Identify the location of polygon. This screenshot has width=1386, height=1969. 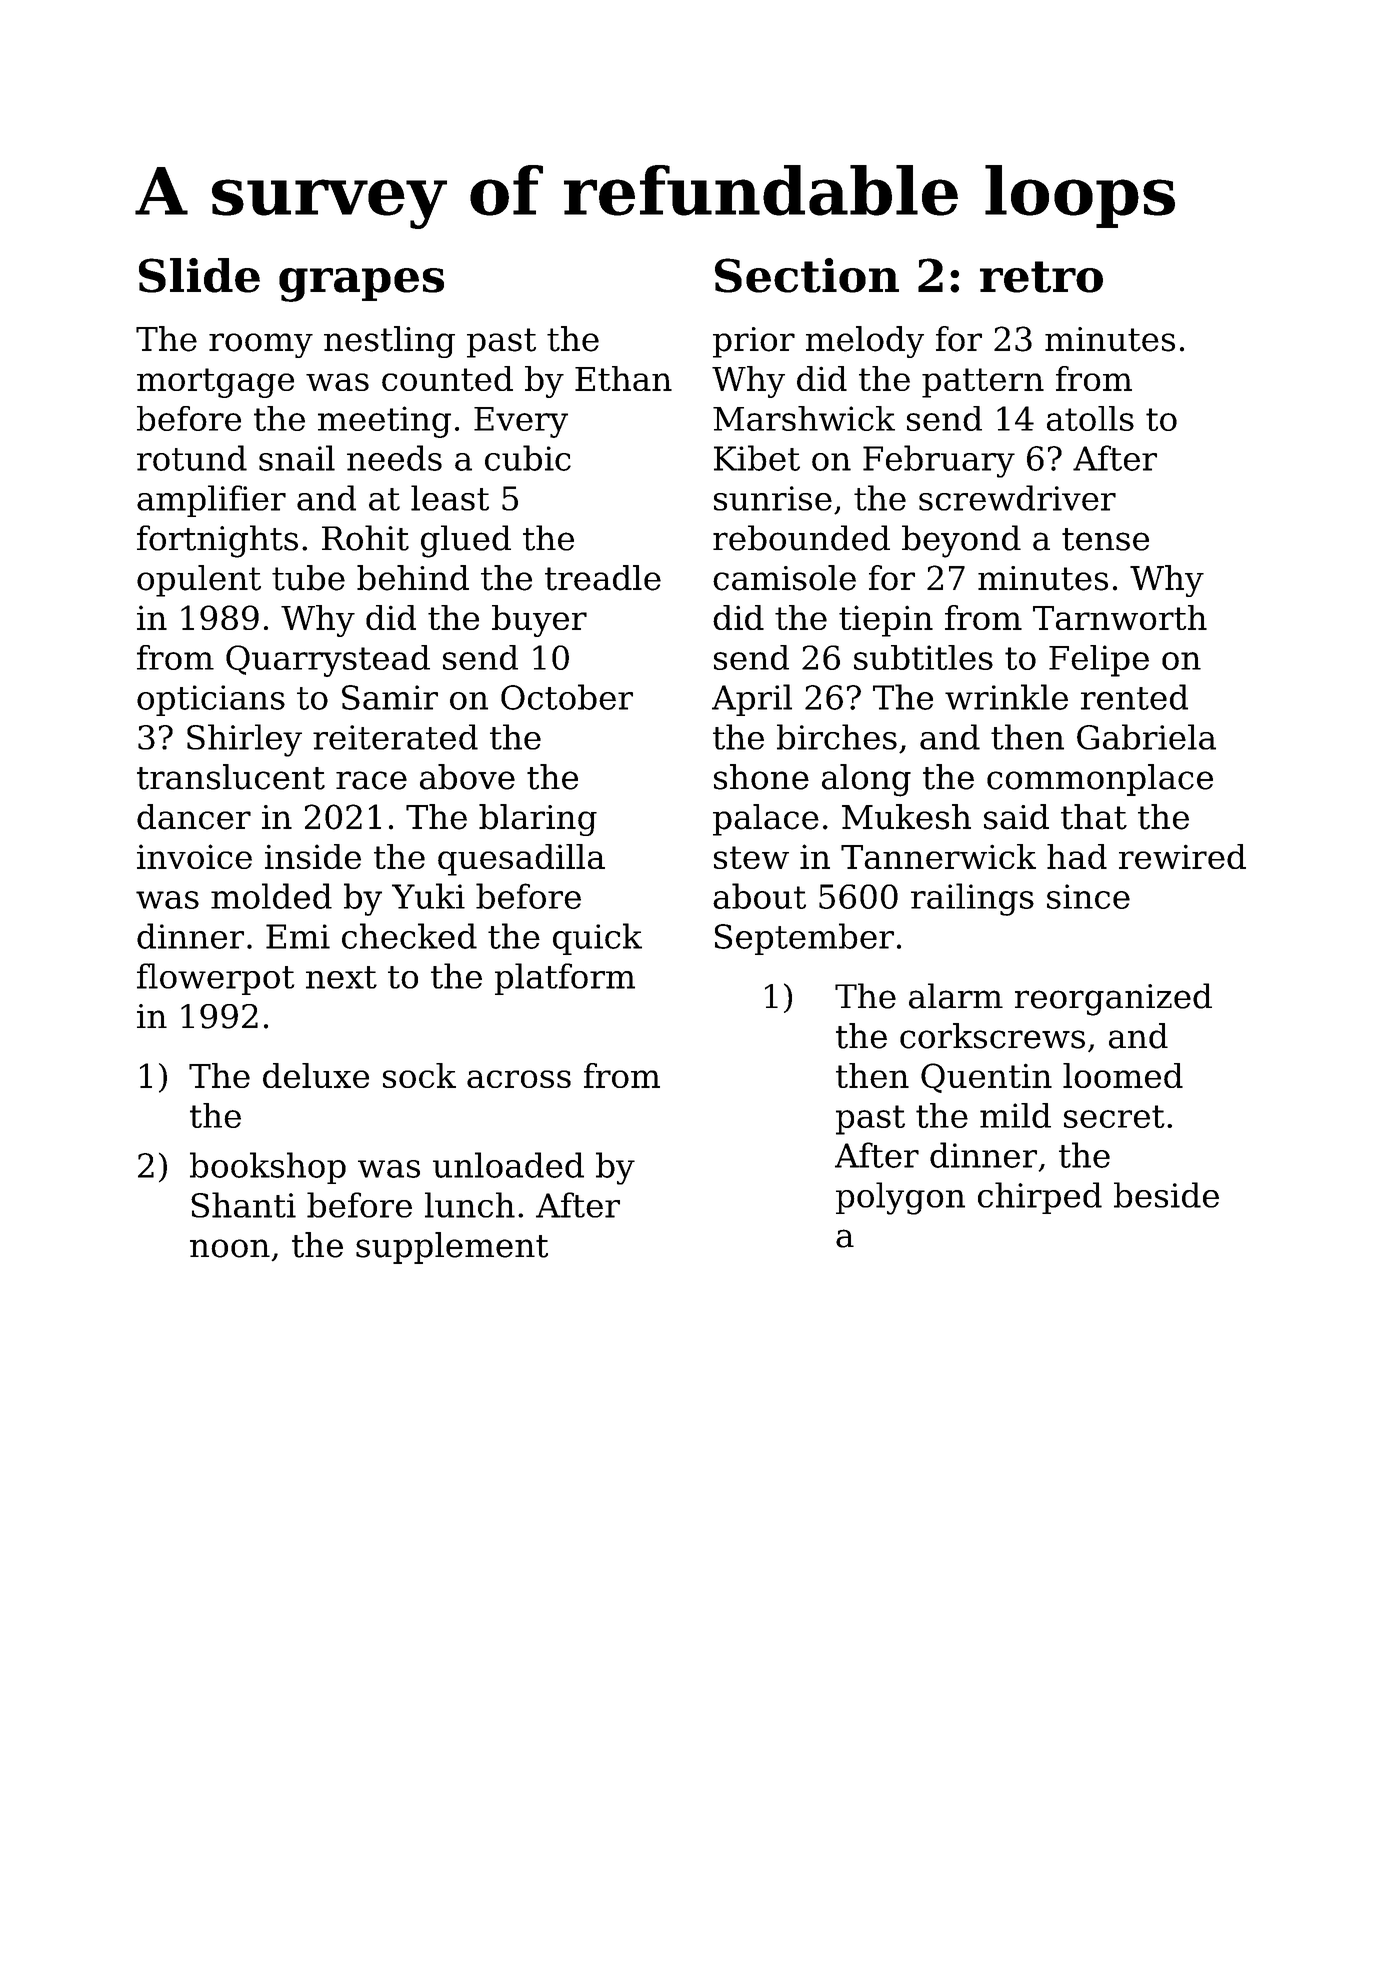
(900, 1198).
